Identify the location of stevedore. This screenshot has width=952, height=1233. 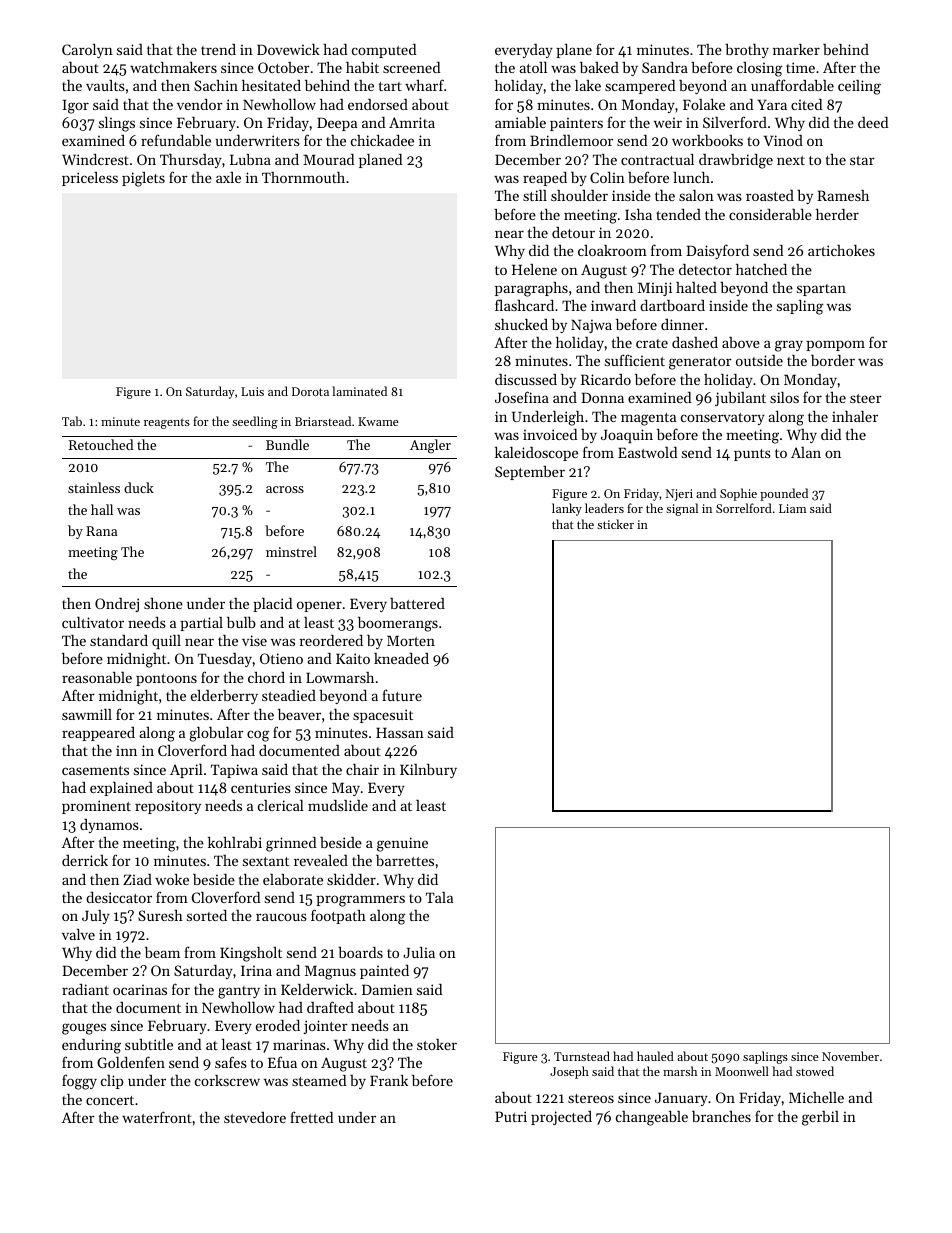
(255, 1117).
